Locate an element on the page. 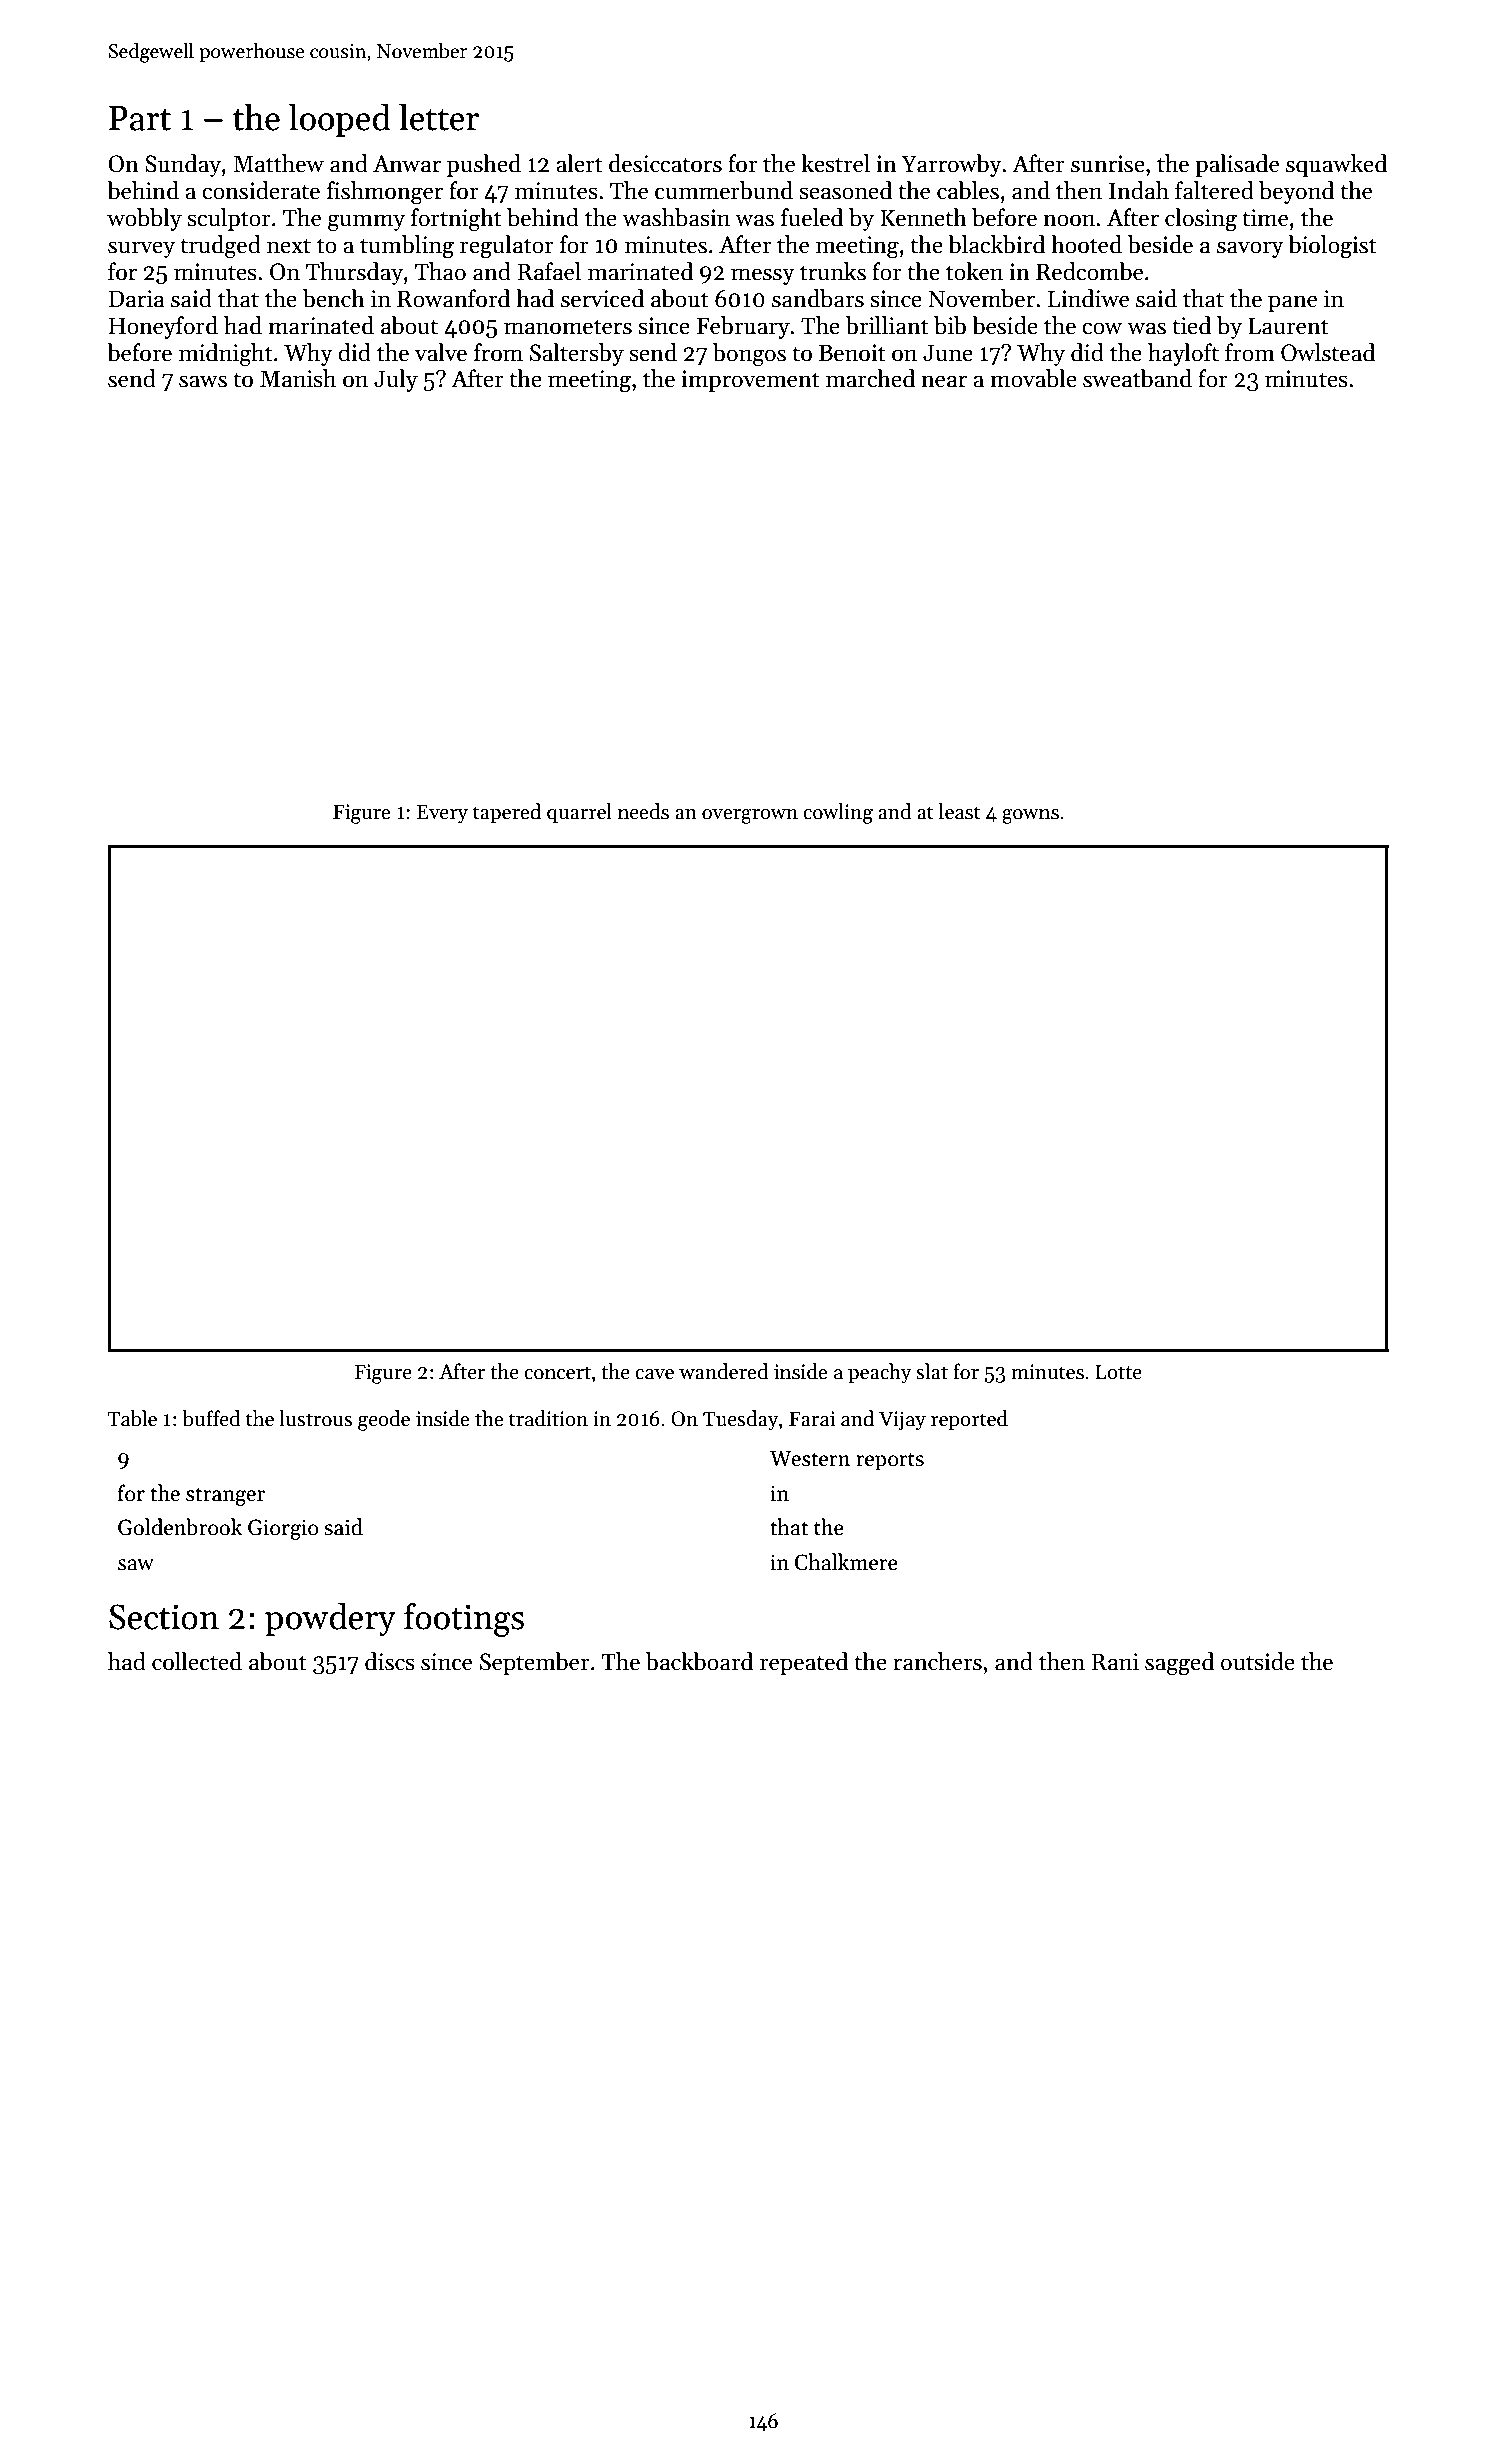  near is located at coordinates (944, 381).
